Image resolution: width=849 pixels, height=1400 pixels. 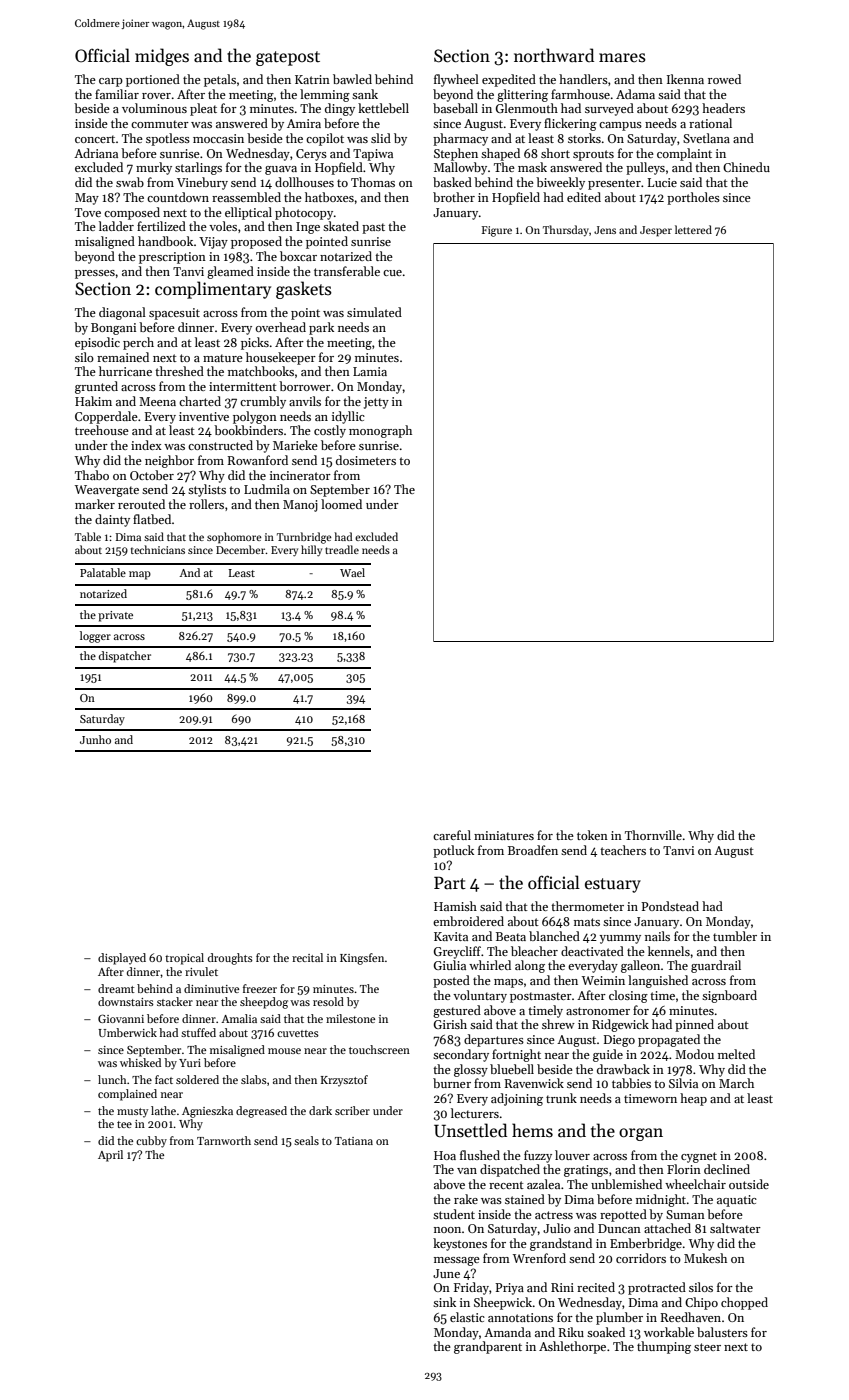 I want to click on secondary, so click(x=461, y=1055).
